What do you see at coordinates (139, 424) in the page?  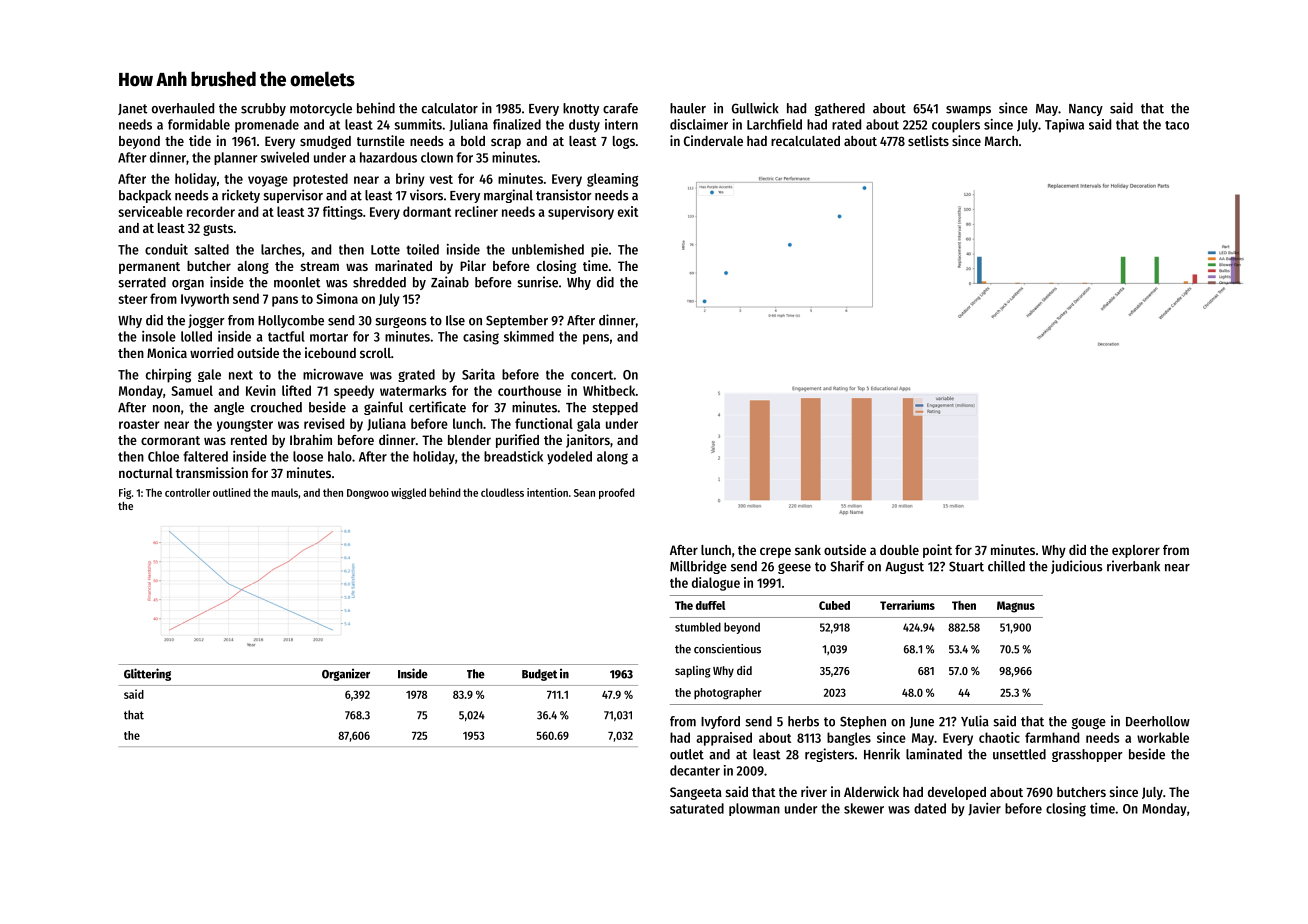 I see `roaster` at bounding box center [139, 424].
